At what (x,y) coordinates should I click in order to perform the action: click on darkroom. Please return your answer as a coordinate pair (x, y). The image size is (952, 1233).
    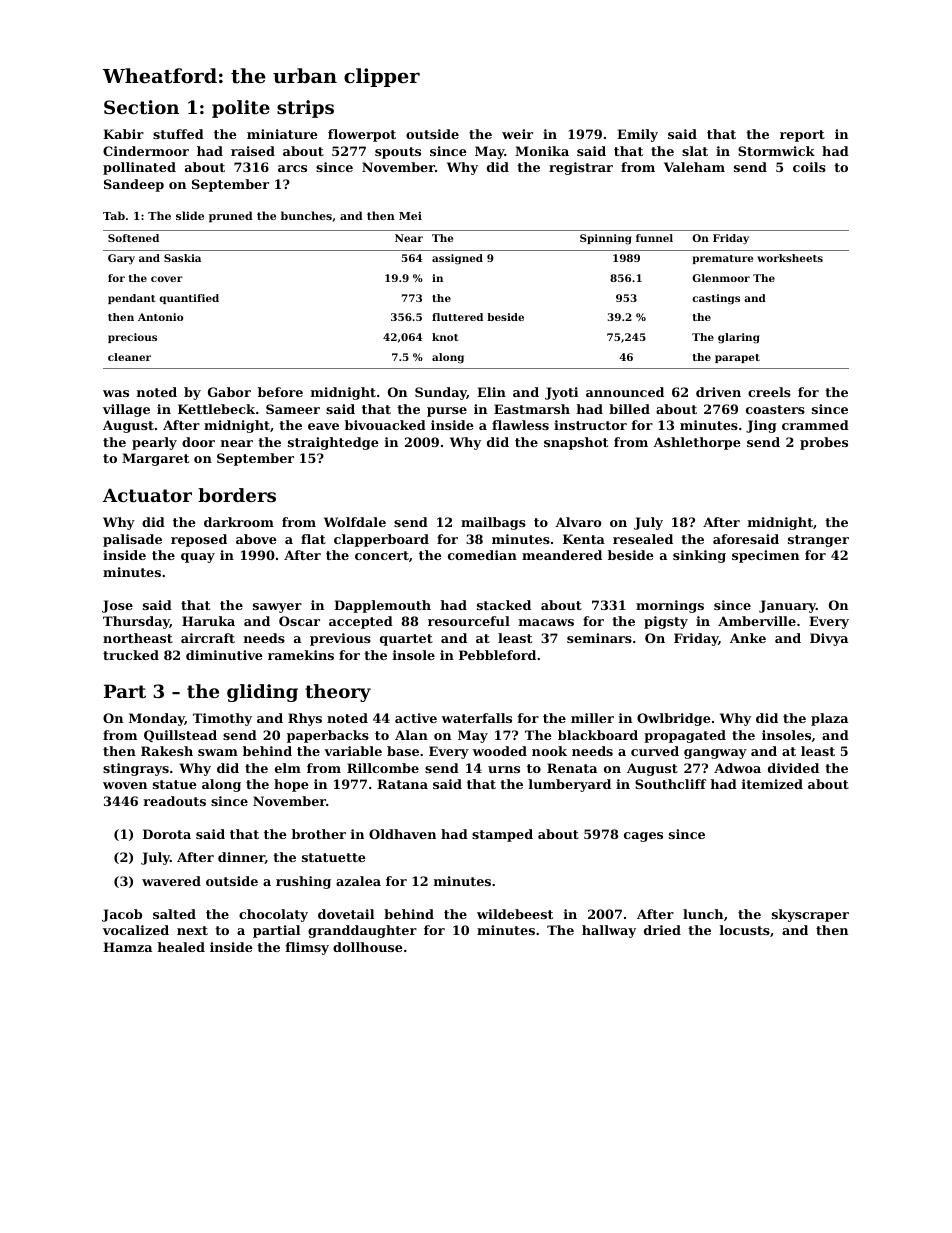
    Looking at the image, I should click on (239, 522).
